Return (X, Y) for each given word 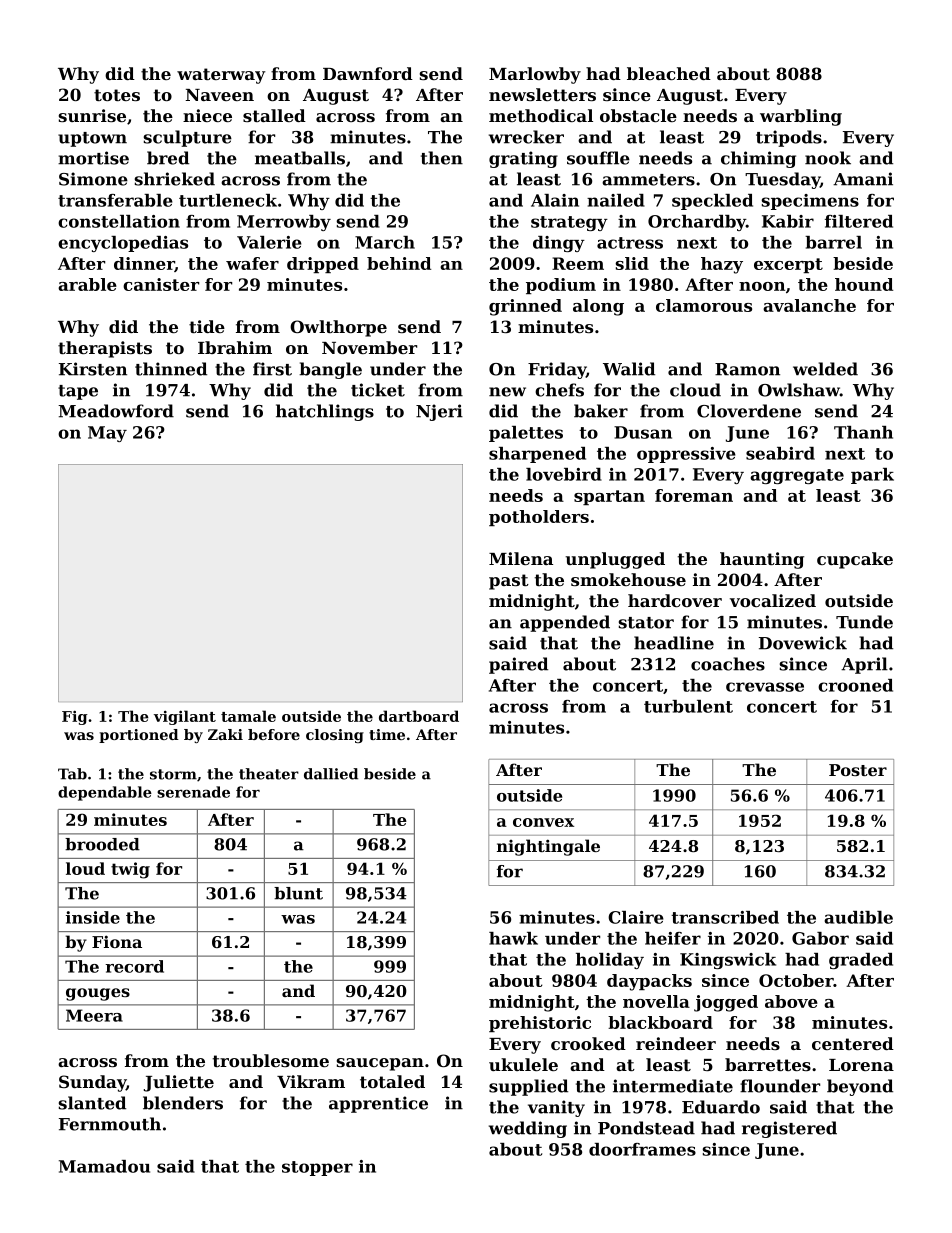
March (385, 242)
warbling (801, 117)
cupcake (855, 560)
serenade (193, 792)
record (134, 966)
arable (87, 284)
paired (518, 665)
